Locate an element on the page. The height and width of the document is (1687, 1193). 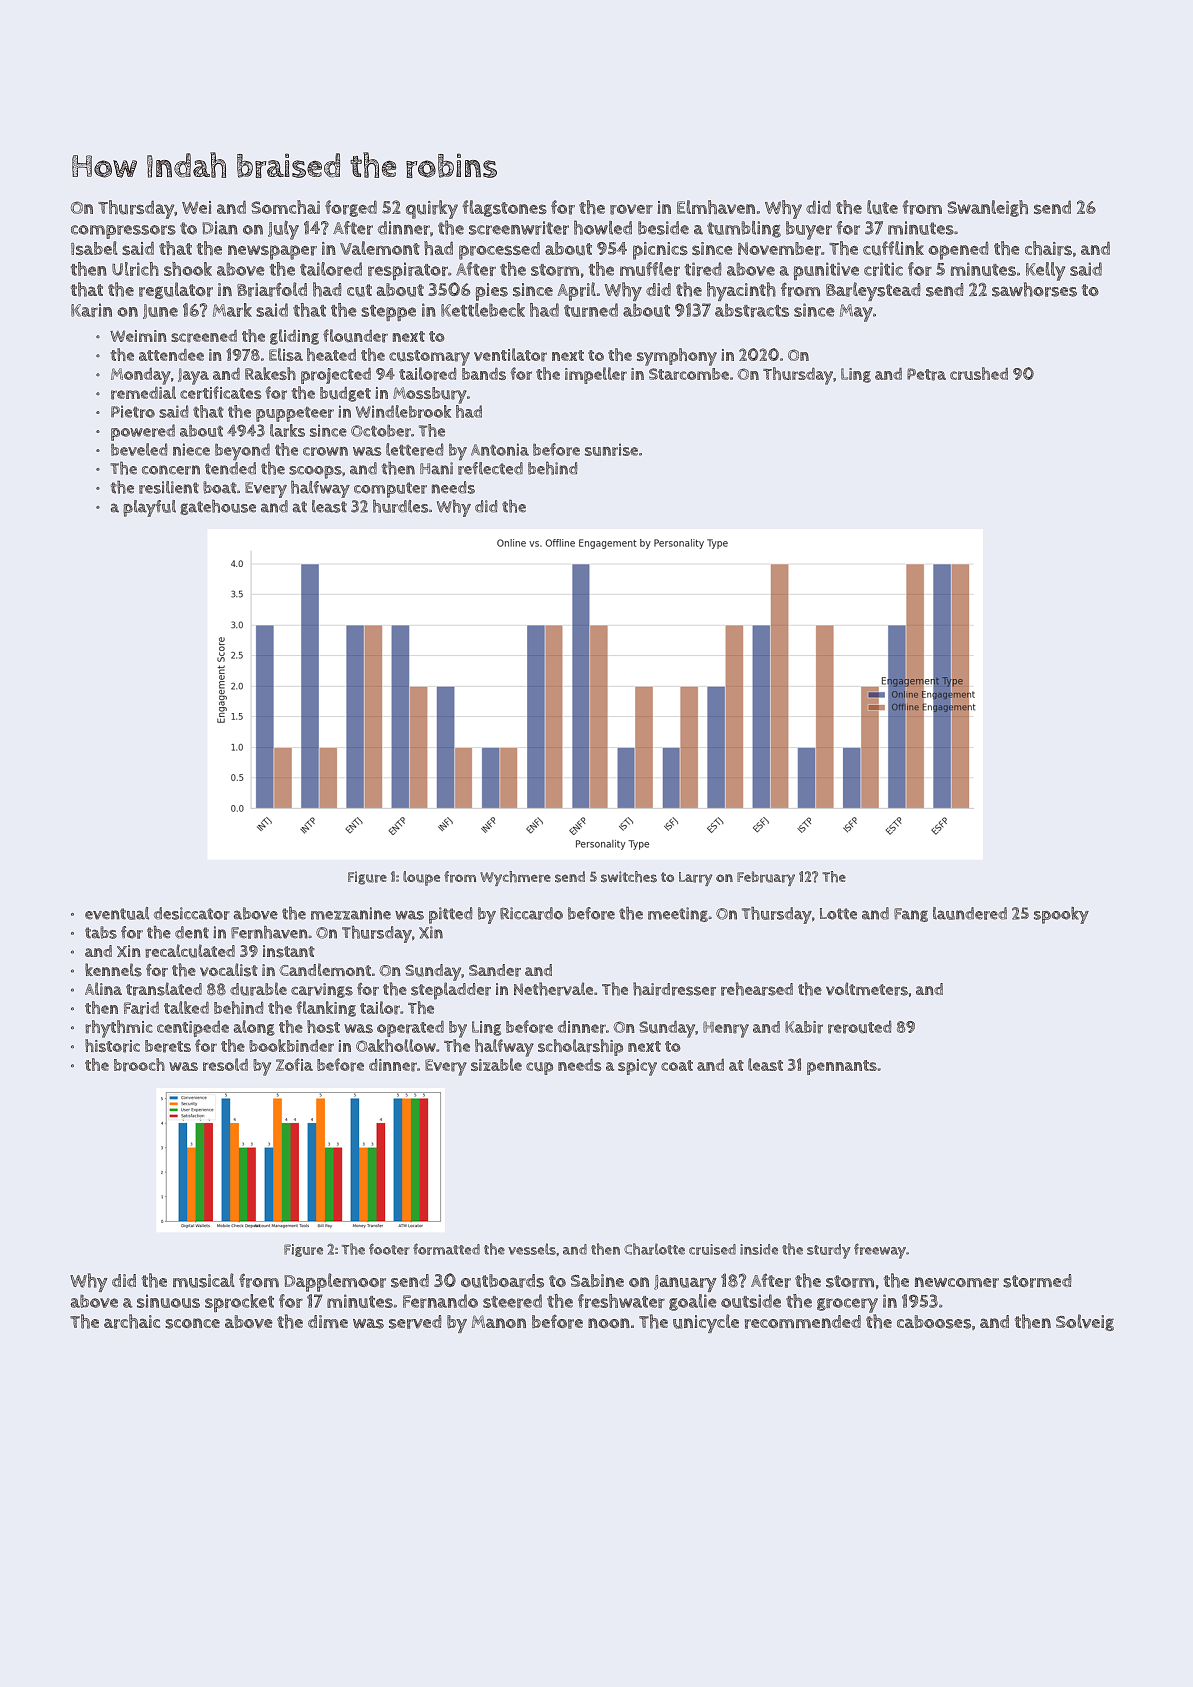
Elmhaven is located at coordinates (716, 207).
